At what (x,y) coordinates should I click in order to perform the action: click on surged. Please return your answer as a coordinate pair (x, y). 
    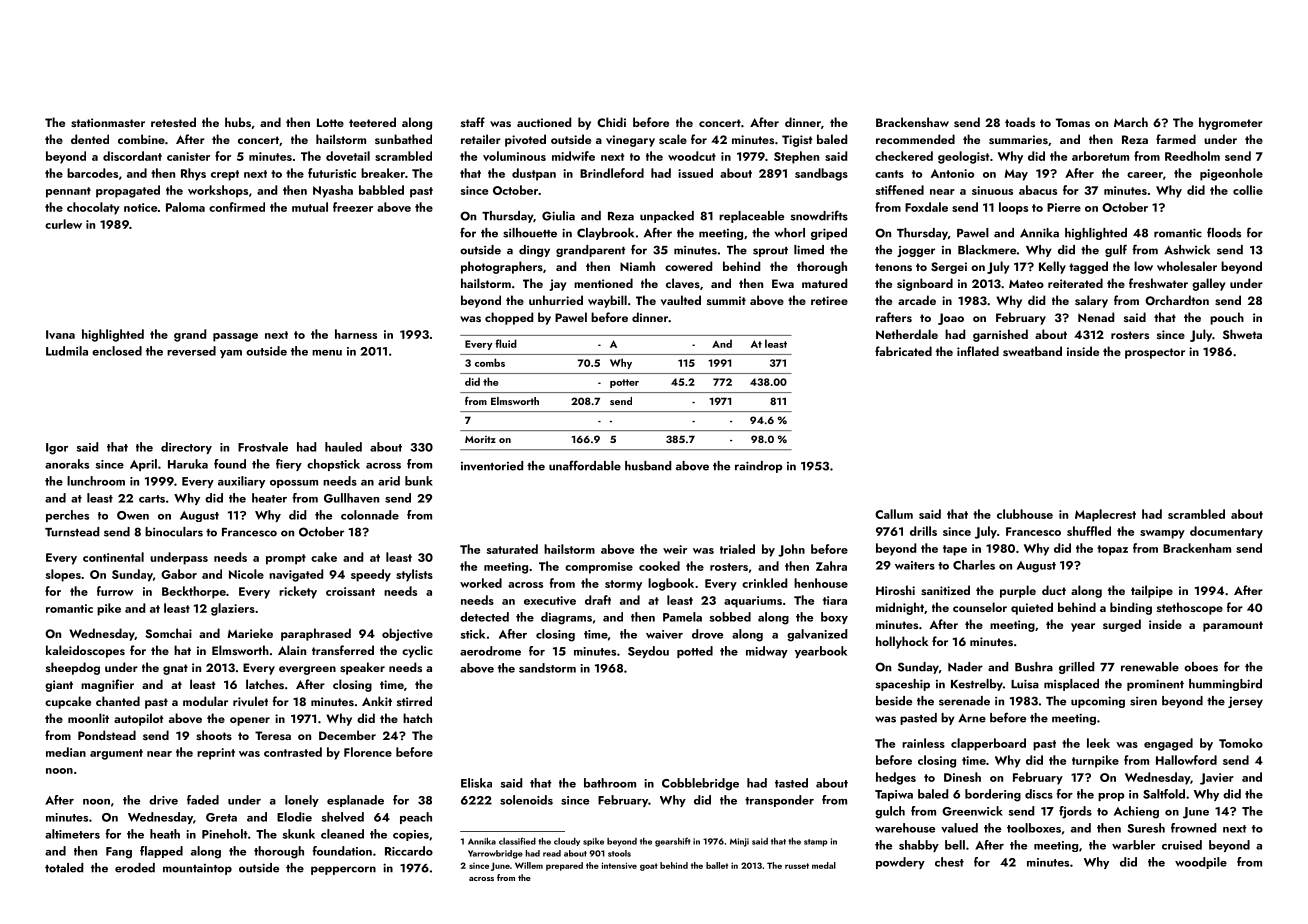
    Looking at the image, I should click on (1122, 625).
